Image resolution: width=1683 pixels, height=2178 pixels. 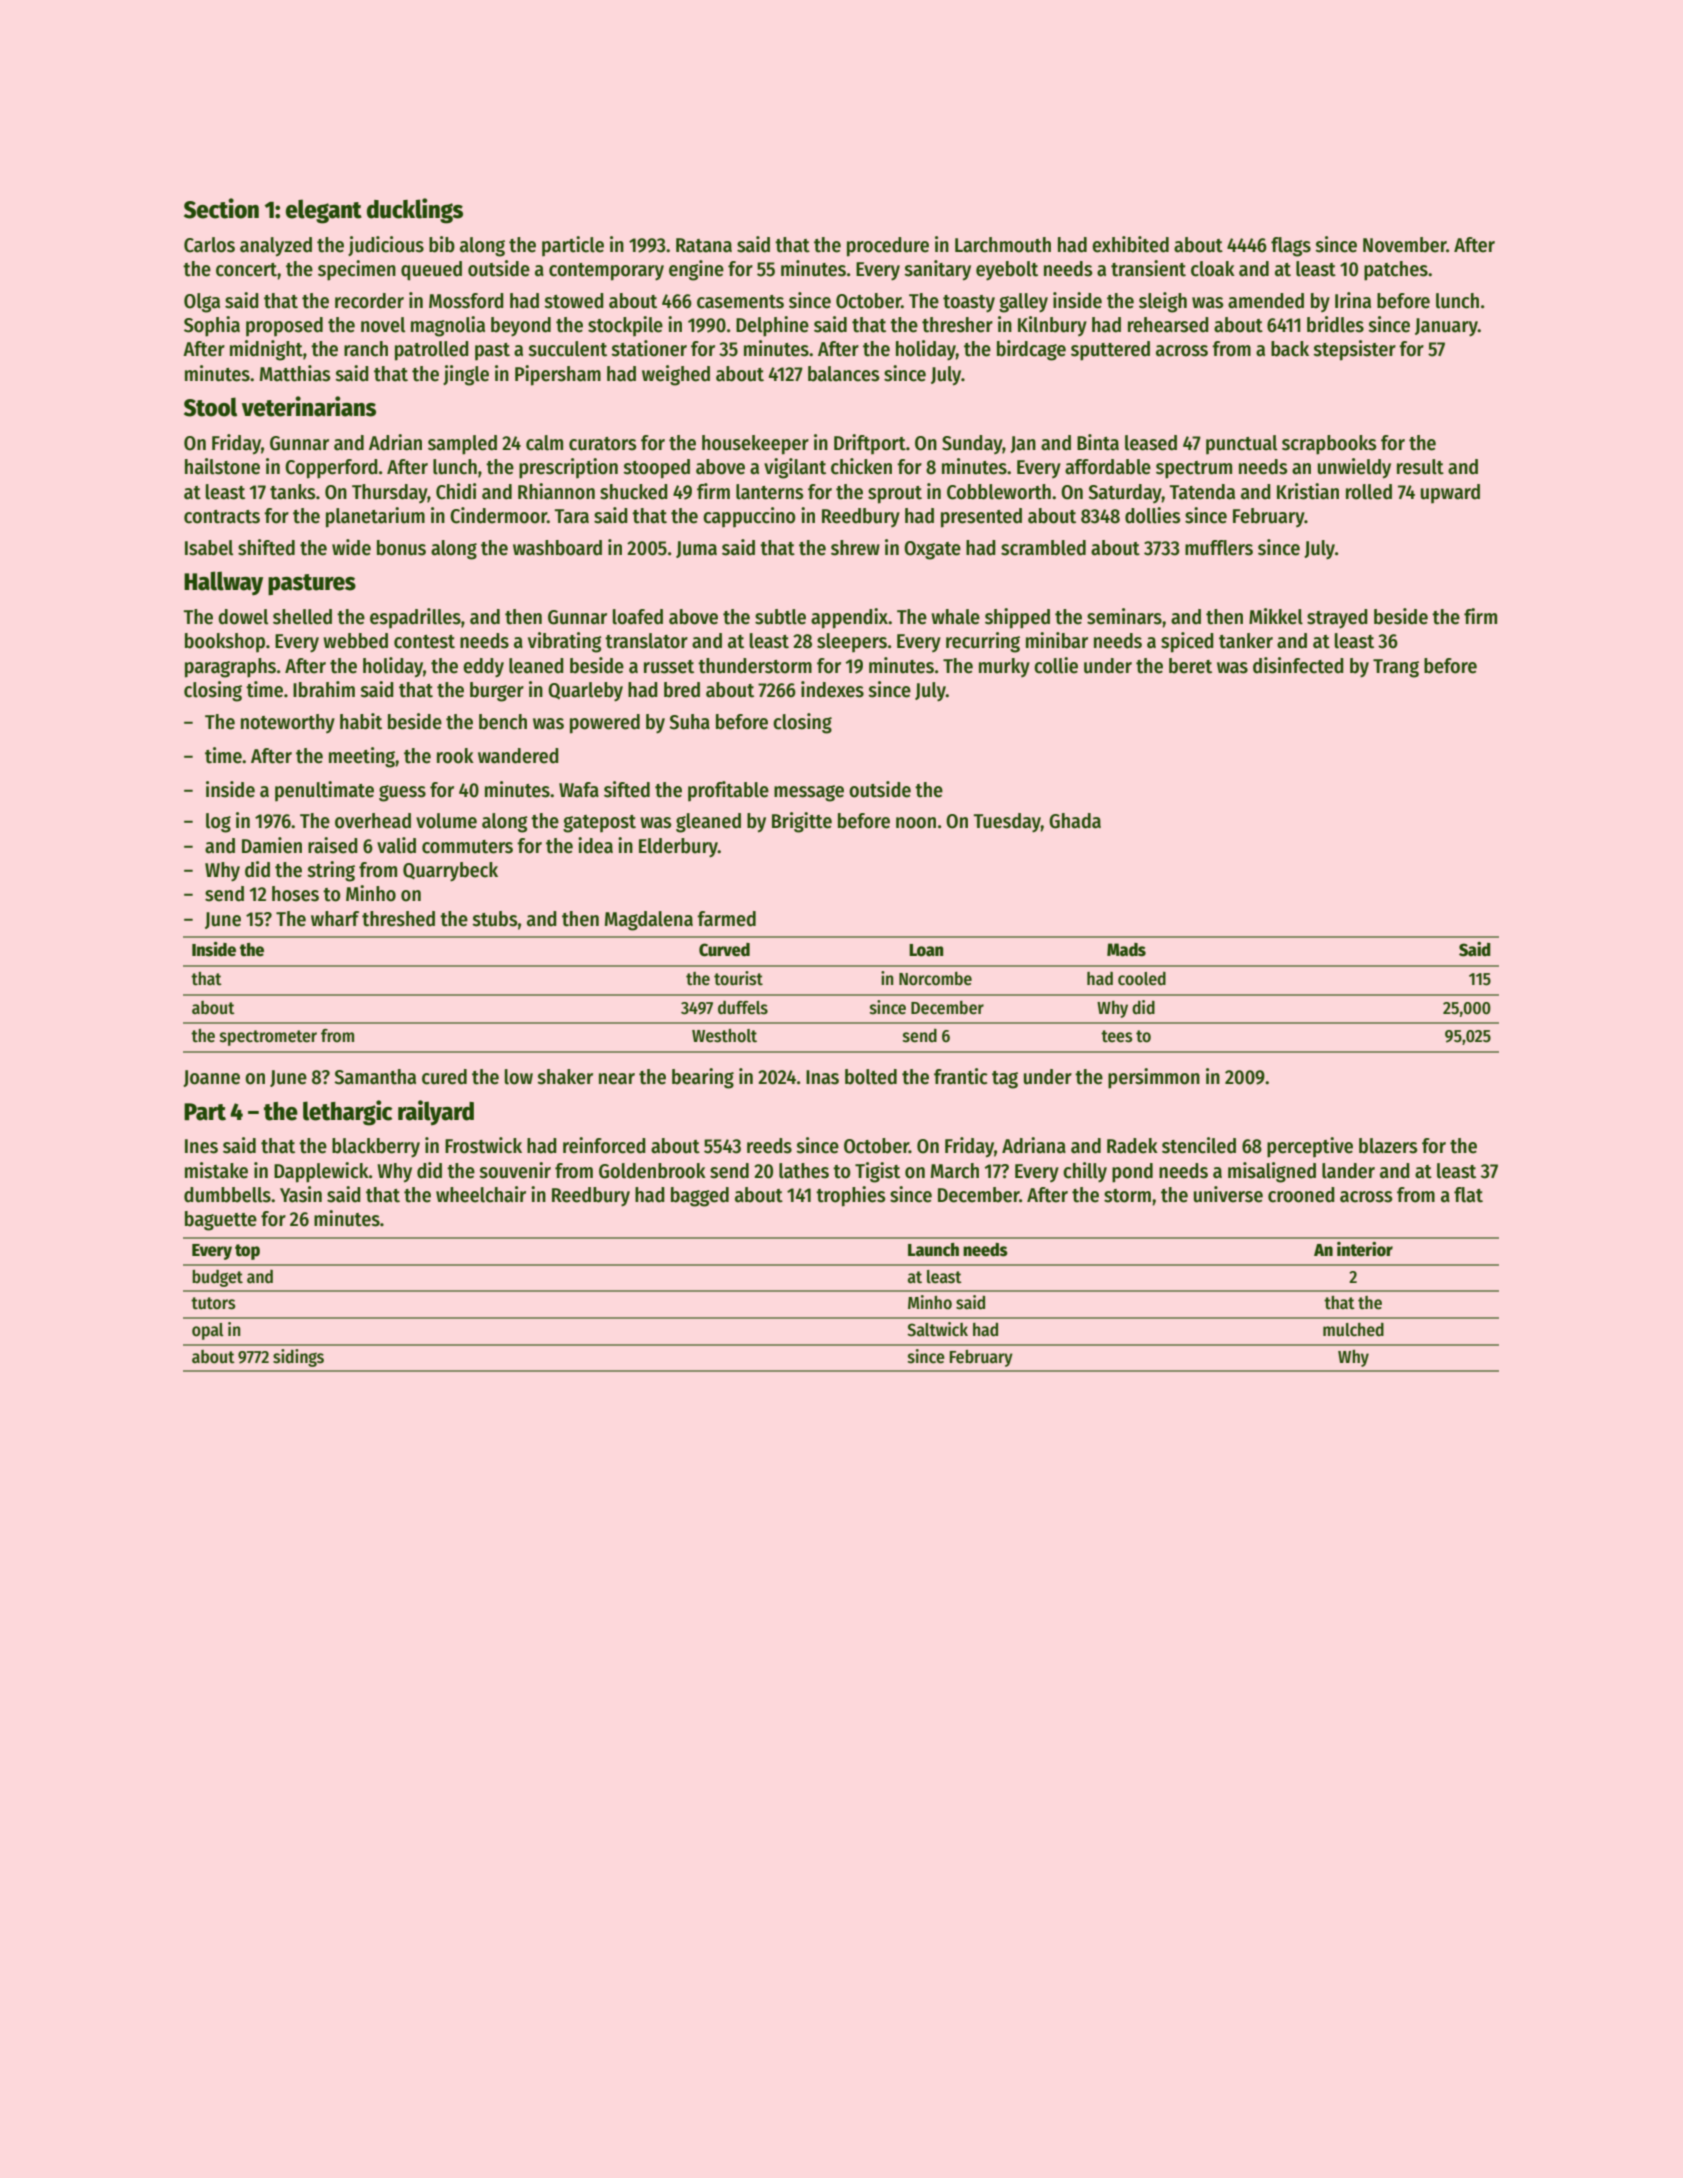 What do you see at coordinates (1130, 244) in the page?
I see `exhibited` at bounding box center [1130, 244].
